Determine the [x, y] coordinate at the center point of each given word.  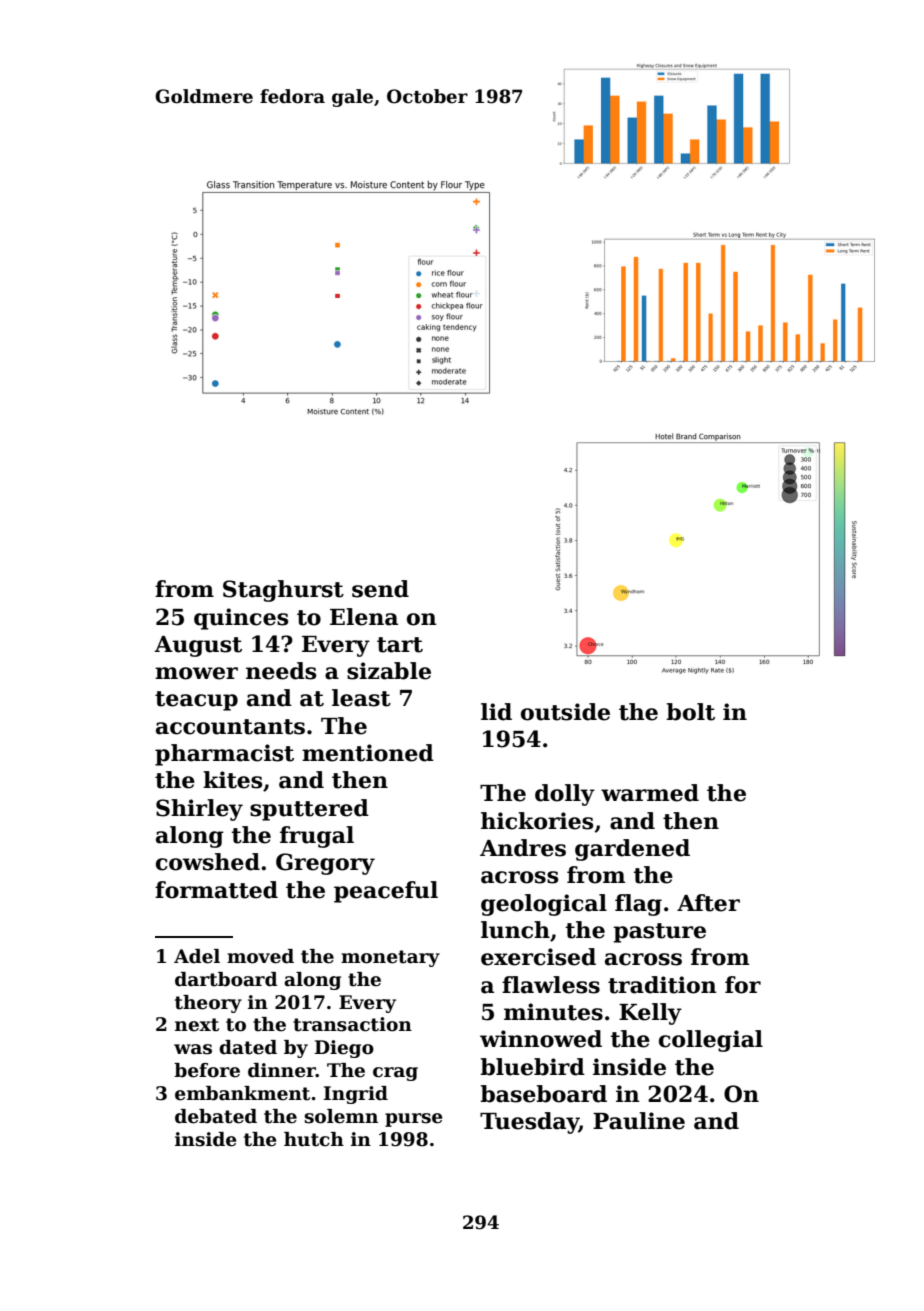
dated [248, 1047]
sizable [389, 671]
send [380, 589]
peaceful [386, 892]
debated [216, 1116]
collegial [711, 1041]
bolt [690, 712]
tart [400, 645]
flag [638, 905]
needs [281, 671]
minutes [553, 1012]
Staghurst [283, 591]
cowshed [208, 862]
